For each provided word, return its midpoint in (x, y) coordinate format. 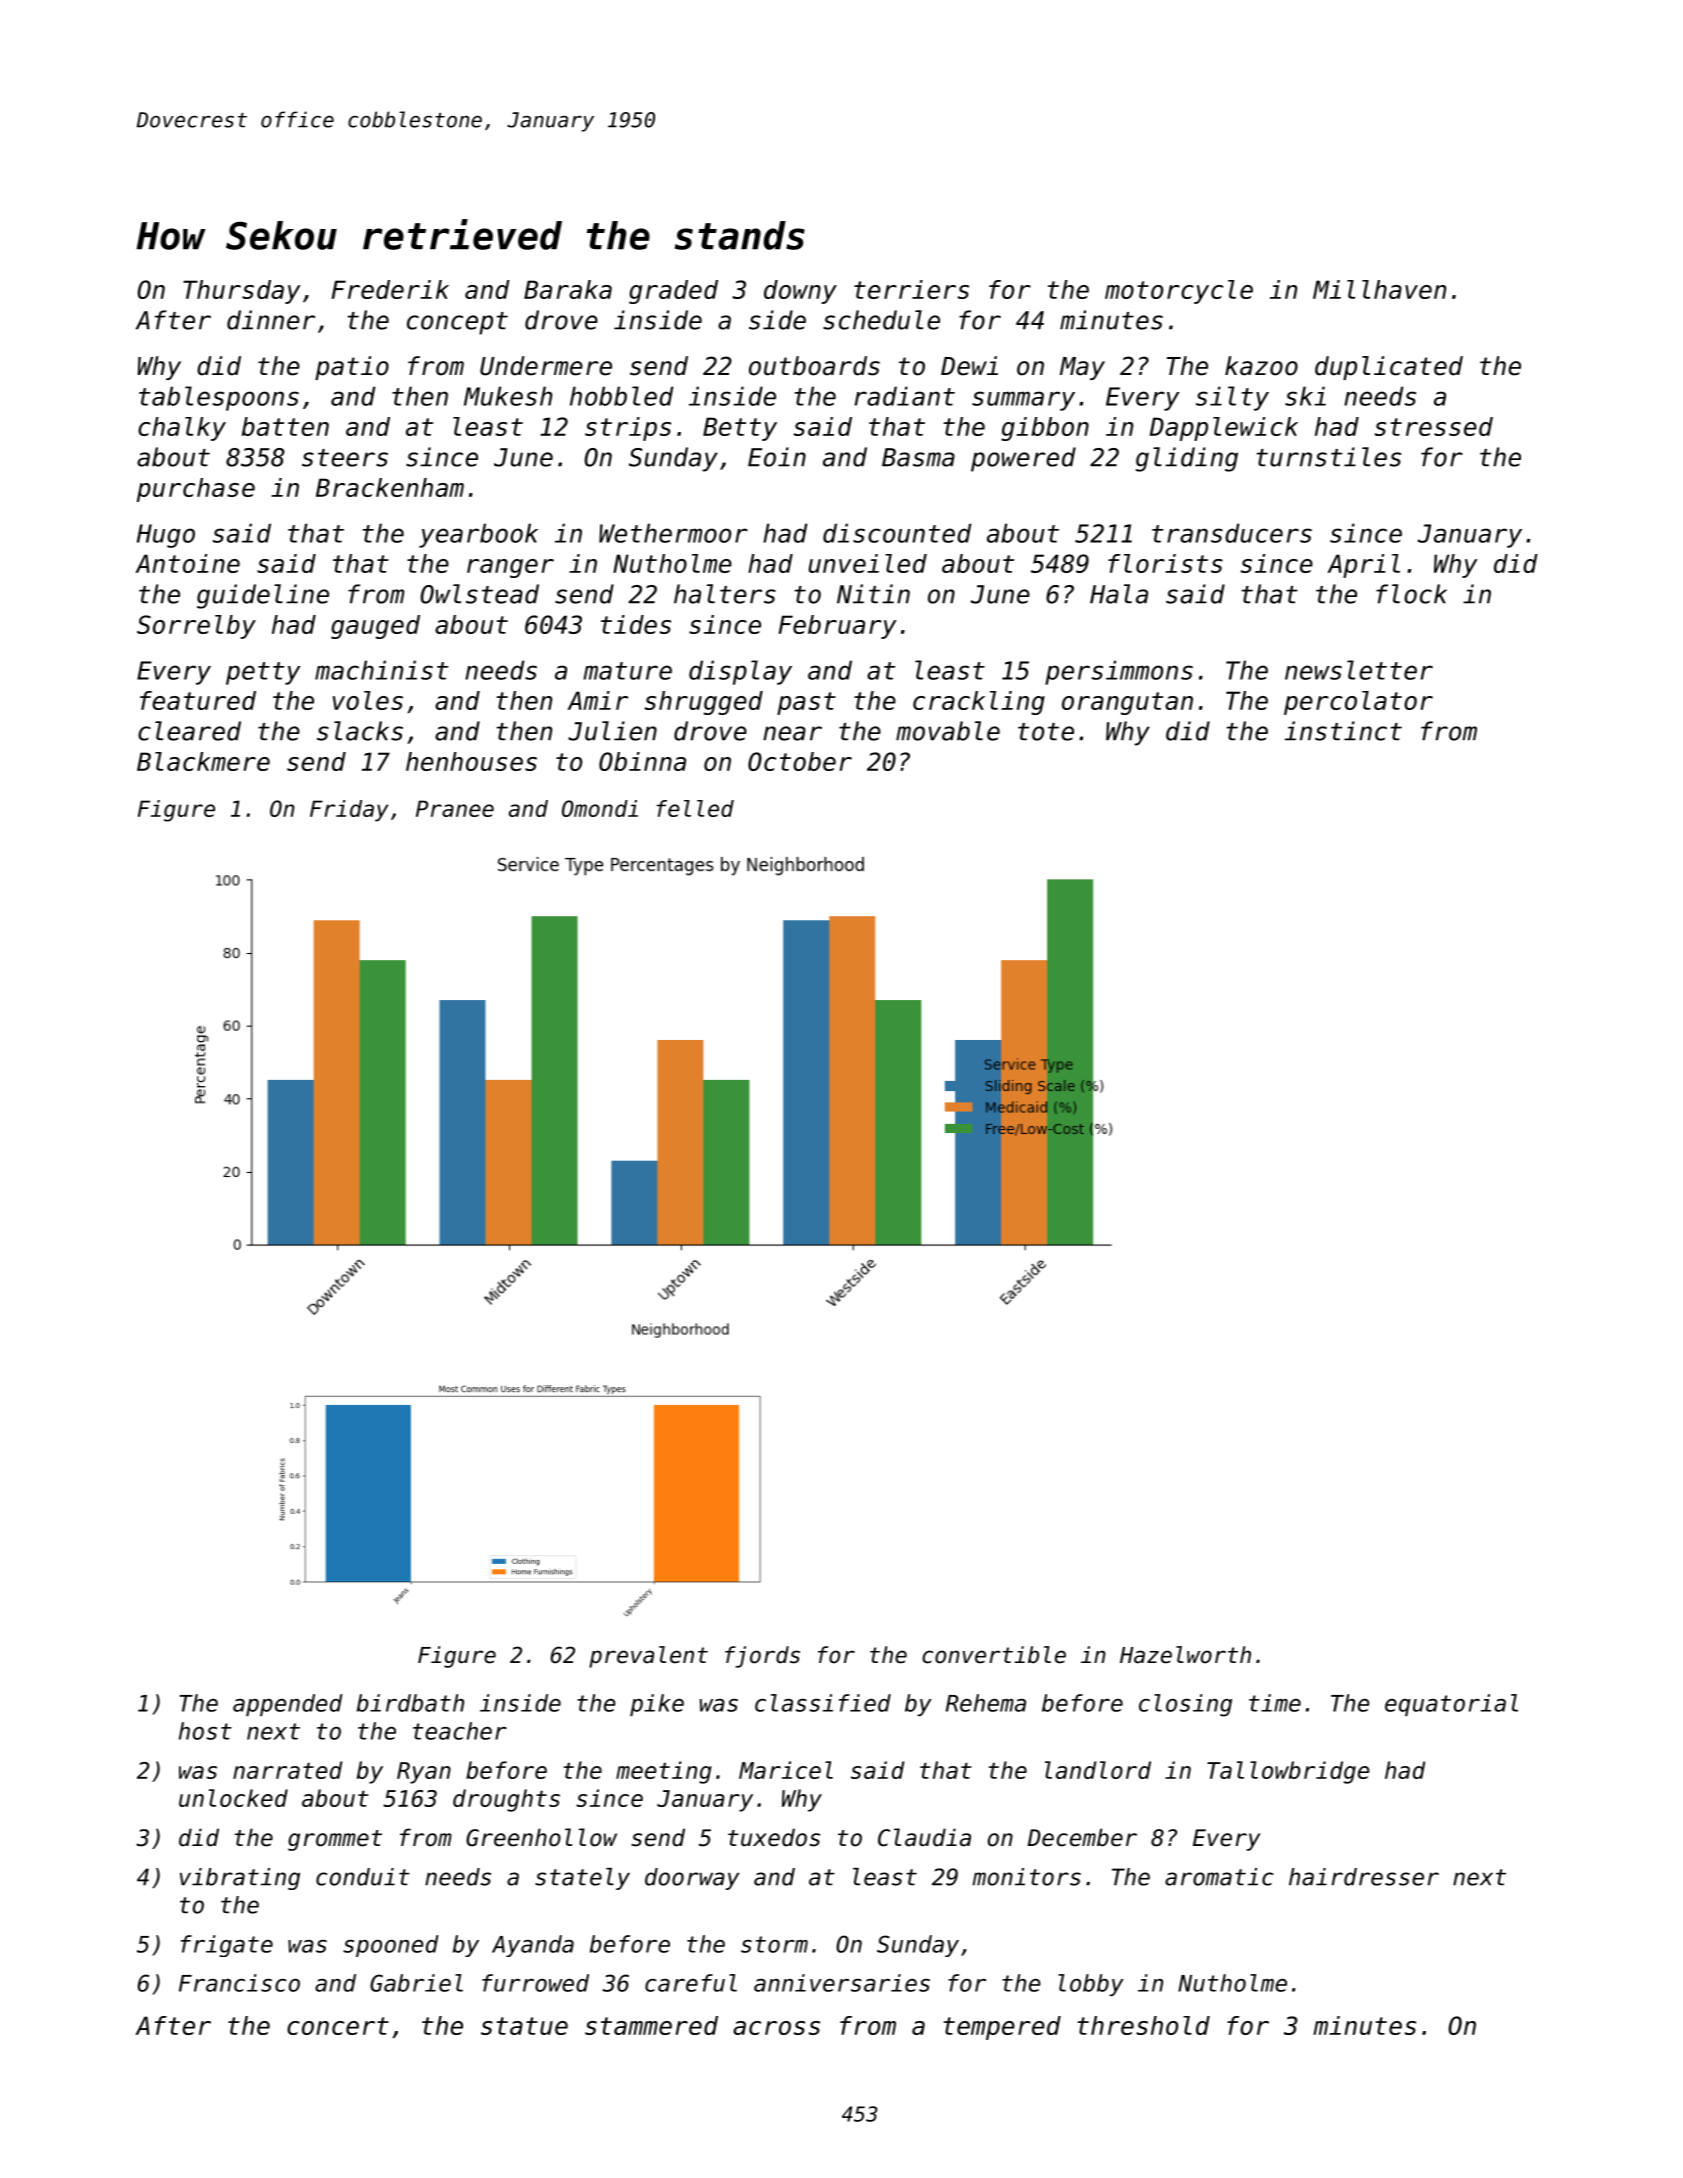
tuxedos (774, 1837)
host (205, 1731)
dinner (271, 320)
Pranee (455, 808)
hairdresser (1364, 1877)
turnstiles (1329, 457)
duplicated (1389, 368)
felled (695, 808)
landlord (1098, 1770)
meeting (664, 1772)
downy (800, 292)
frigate (227, 1946)
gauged (375, 627)
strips (628, 429)
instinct (1343, 731)
